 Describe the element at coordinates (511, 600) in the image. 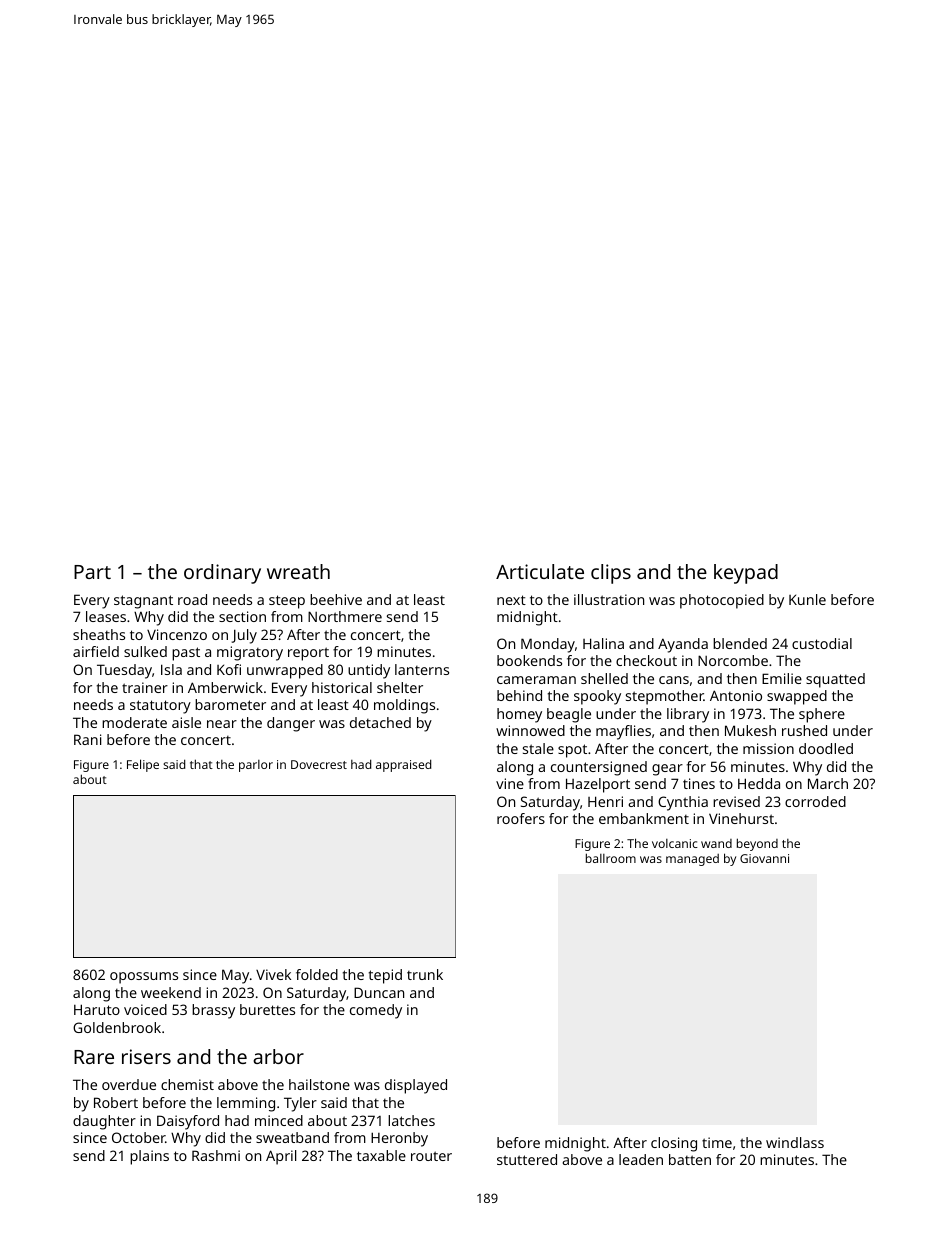

I see `next` at that location.
